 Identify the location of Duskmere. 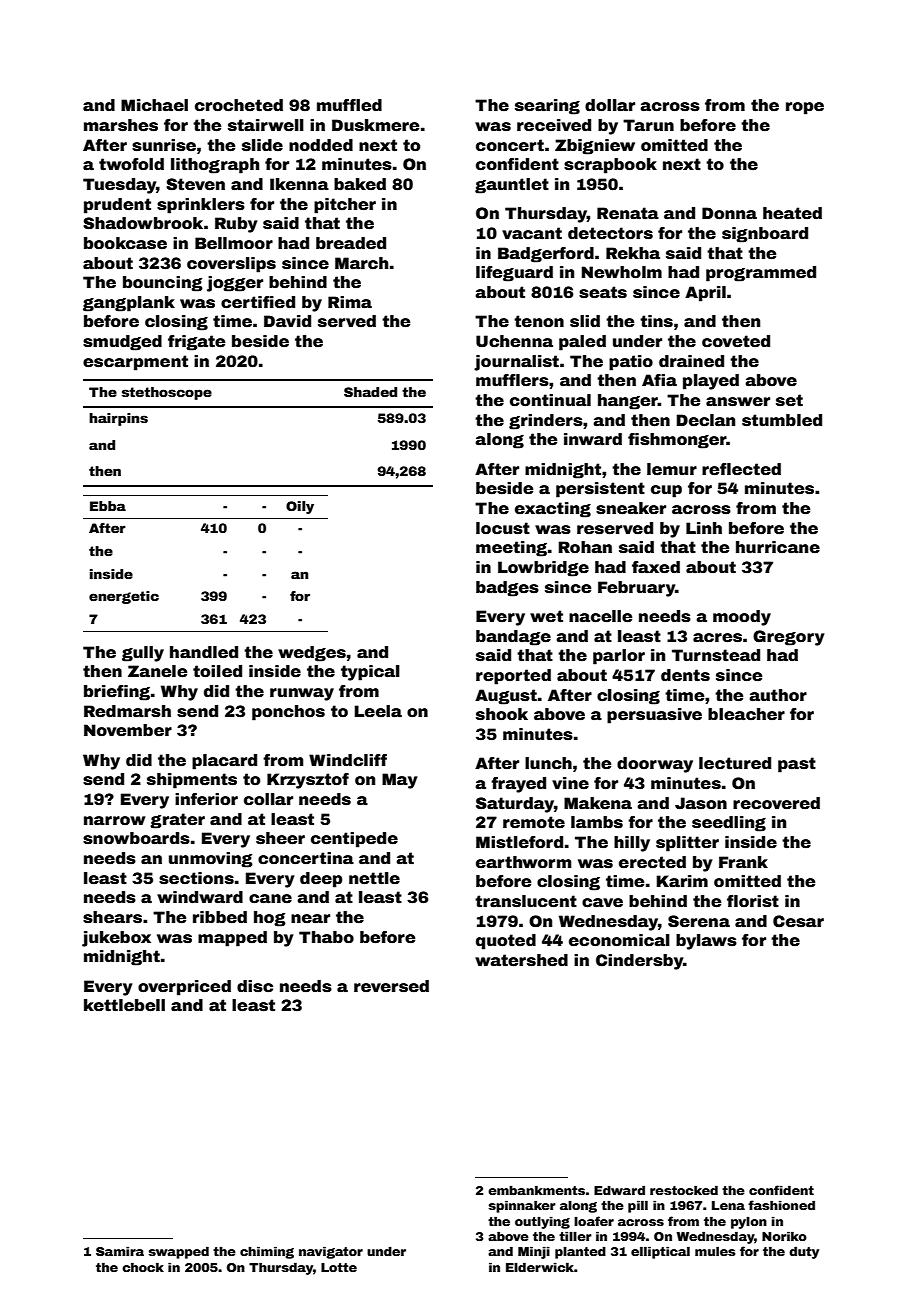
(375, 125).
